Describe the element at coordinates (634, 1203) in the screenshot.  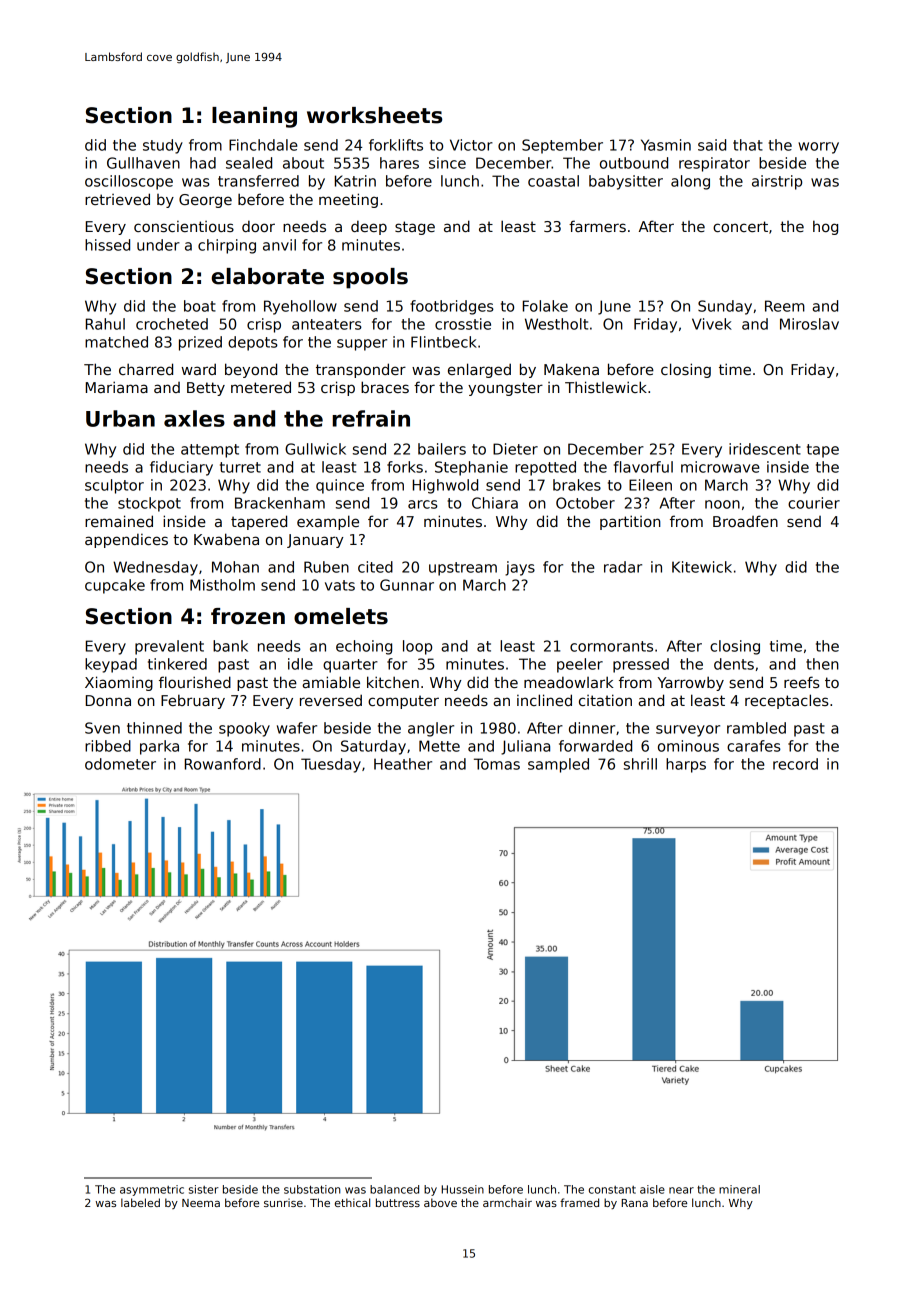
I see `Rana` at that location.
